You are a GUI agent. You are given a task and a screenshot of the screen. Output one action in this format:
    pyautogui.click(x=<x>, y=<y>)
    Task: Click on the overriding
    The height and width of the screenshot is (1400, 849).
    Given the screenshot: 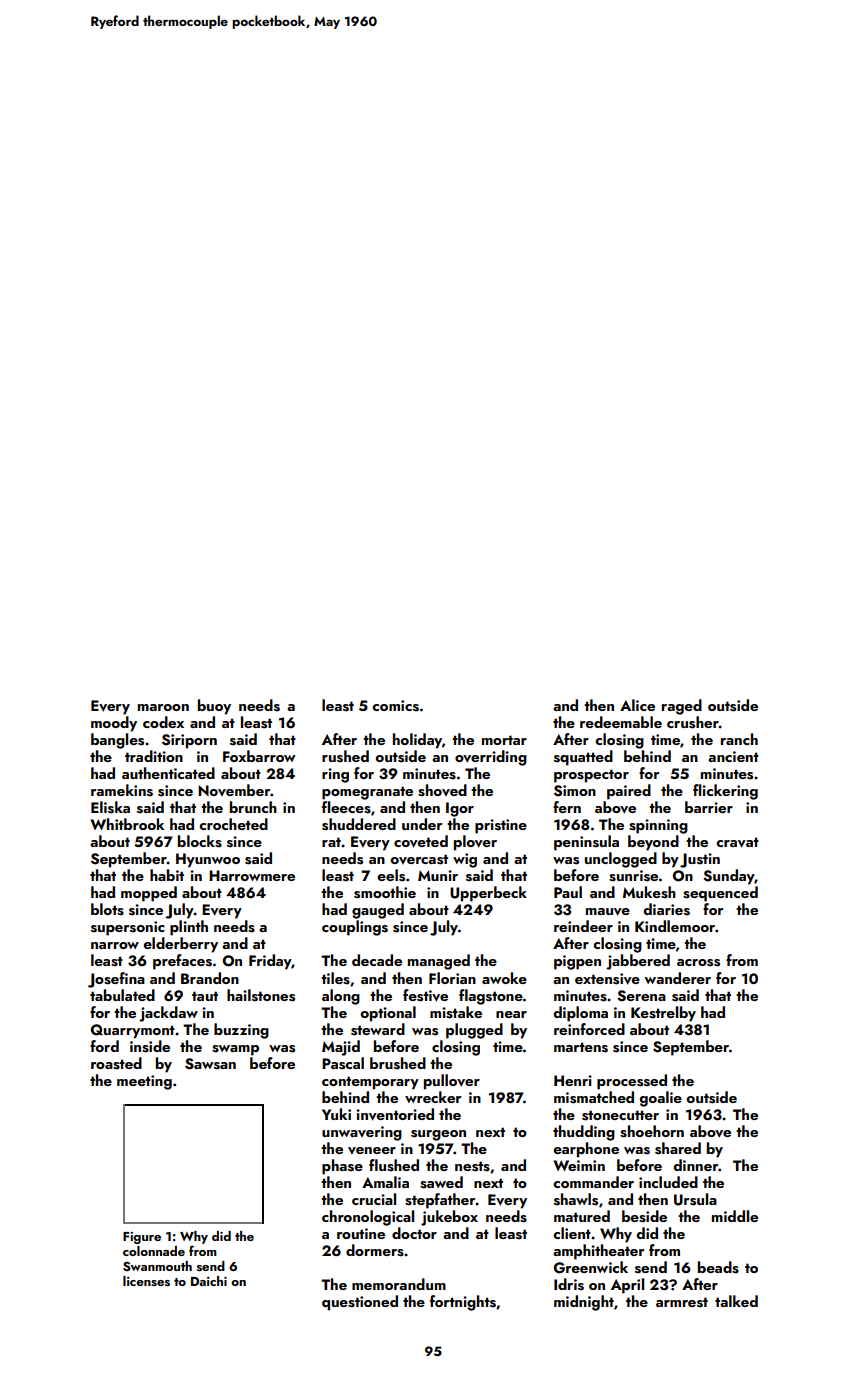 What is the action you would take?
    pyautogui.click(x=491, y=758)
